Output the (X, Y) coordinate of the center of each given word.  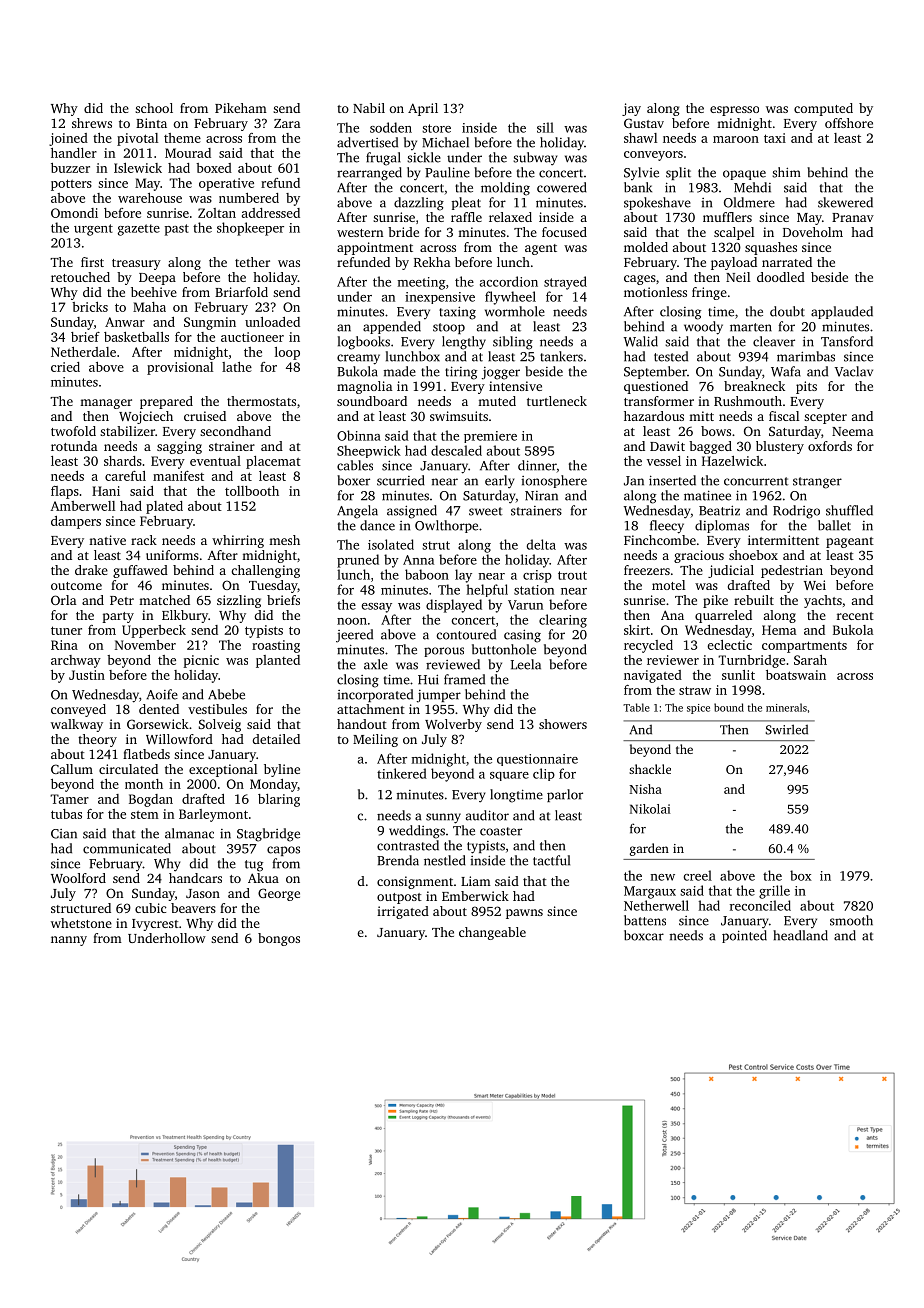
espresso (734, 111)
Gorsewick (158, 724)
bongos (279, 939)
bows (716, 431)
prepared (166, 402)
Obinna (359, 435)
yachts (823, 601)
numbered (249, 198)
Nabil (369, 108)
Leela (526, 664)
